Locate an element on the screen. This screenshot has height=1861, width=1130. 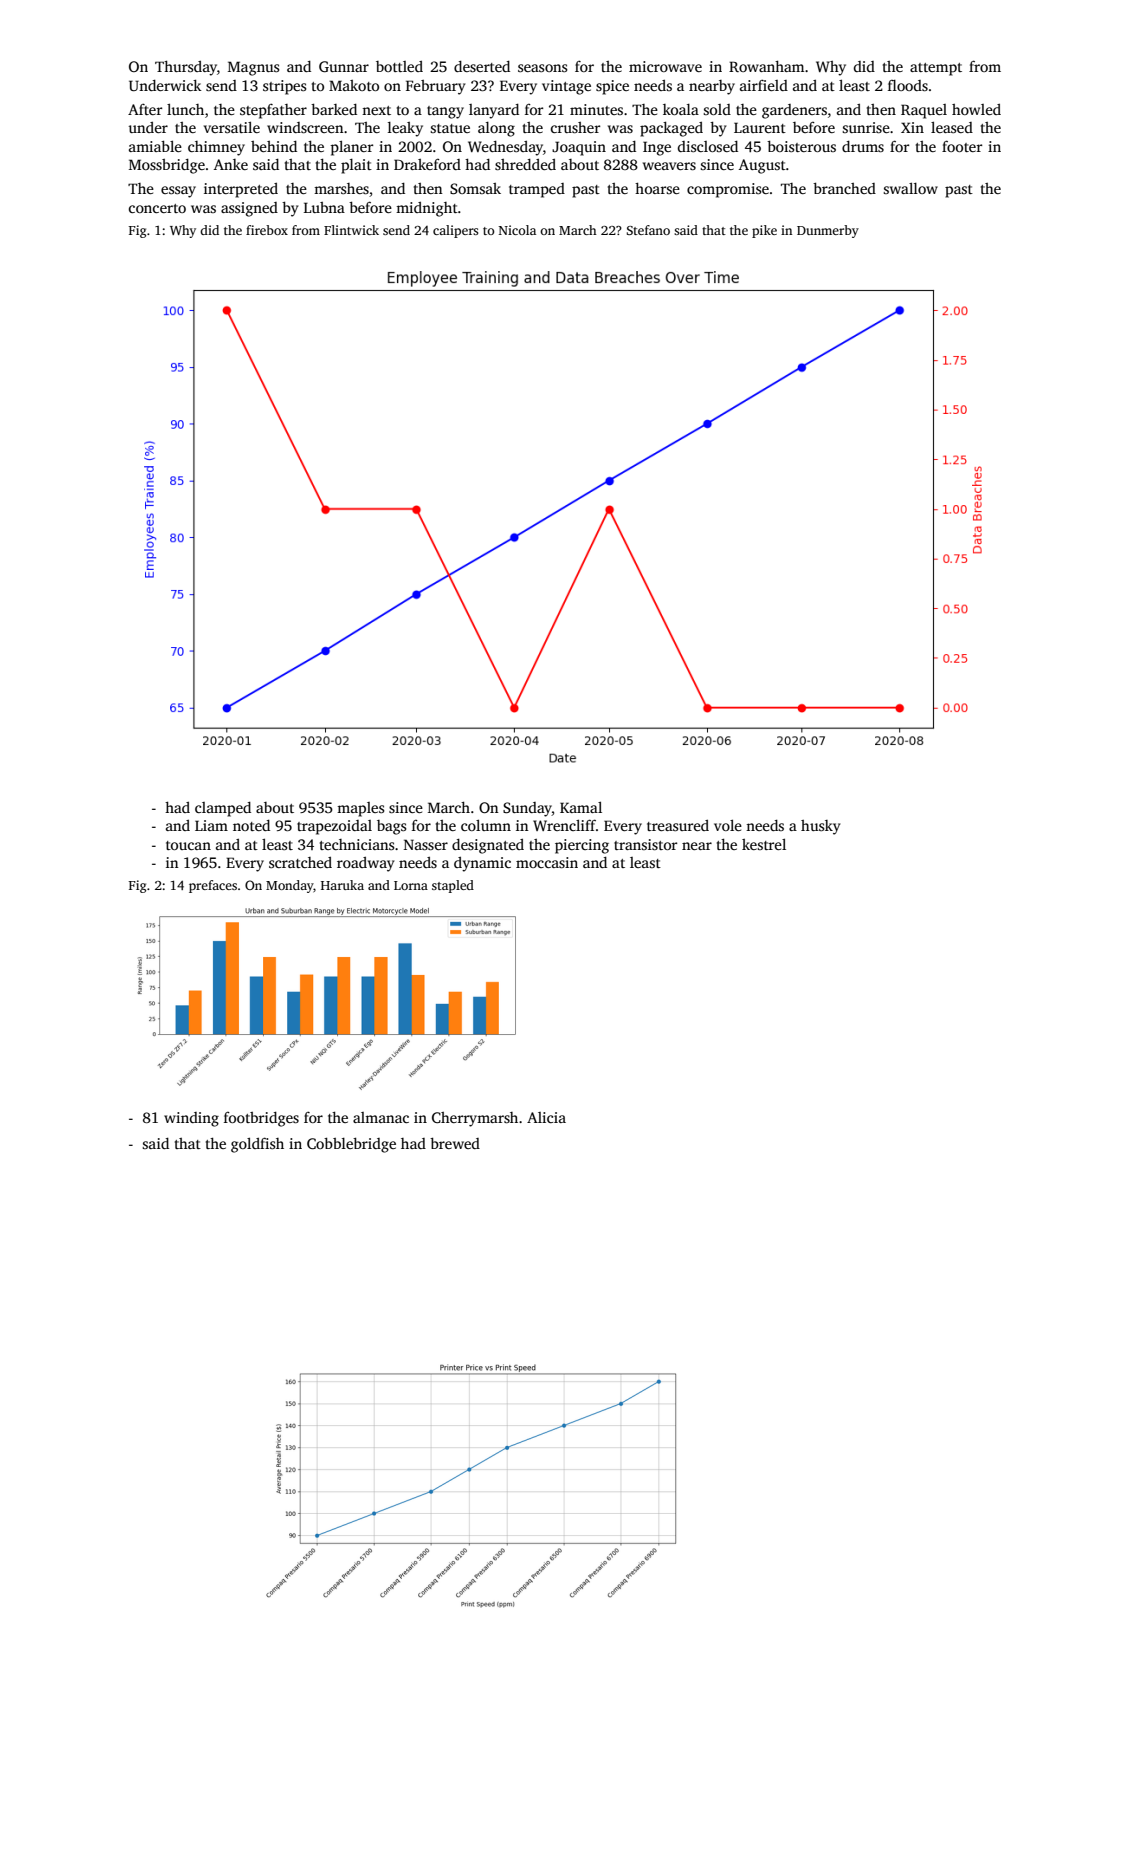
calipers is located at coordinates (455, 231).
